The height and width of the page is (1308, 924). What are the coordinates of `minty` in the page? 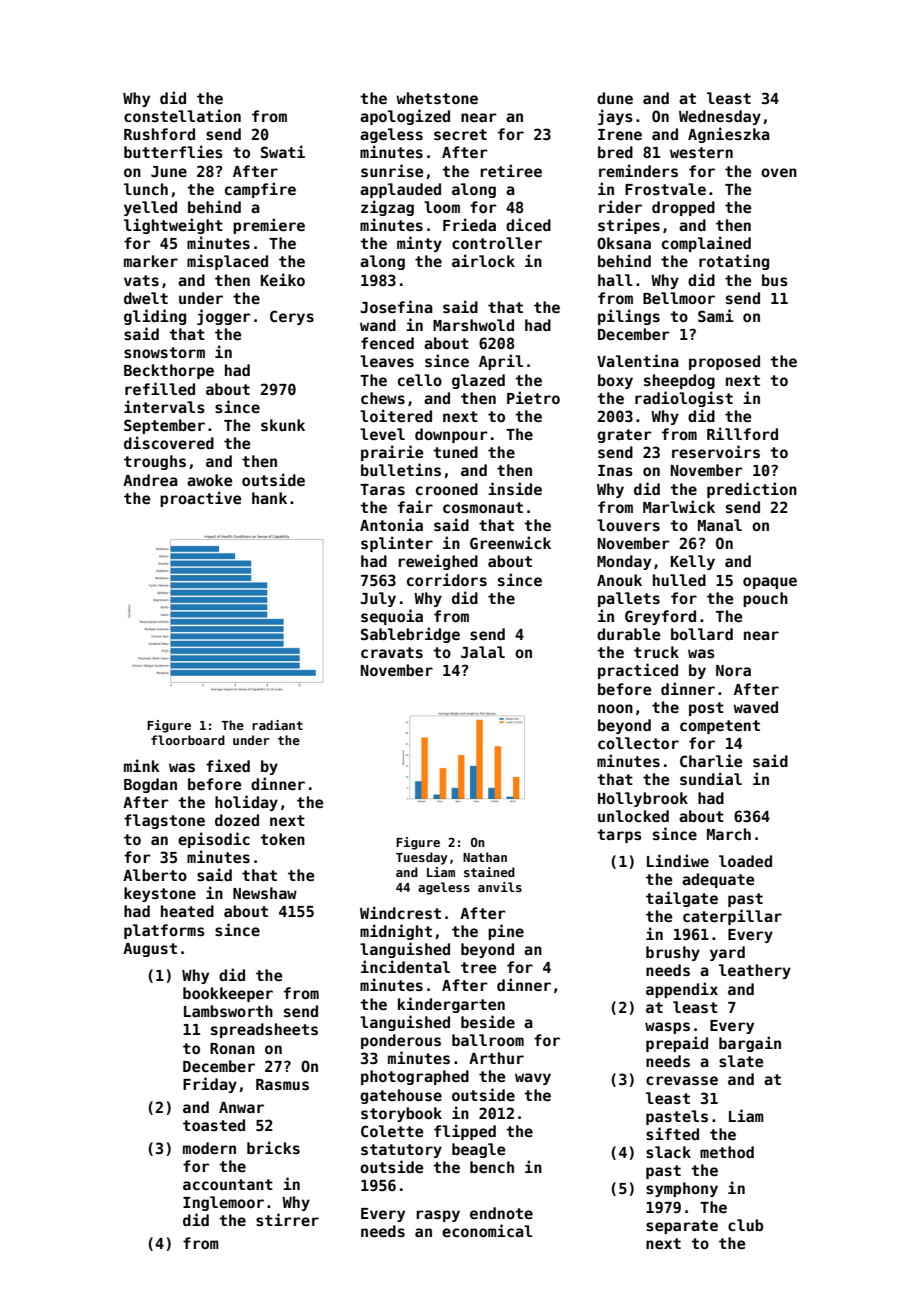 It's located at (419, 244).
